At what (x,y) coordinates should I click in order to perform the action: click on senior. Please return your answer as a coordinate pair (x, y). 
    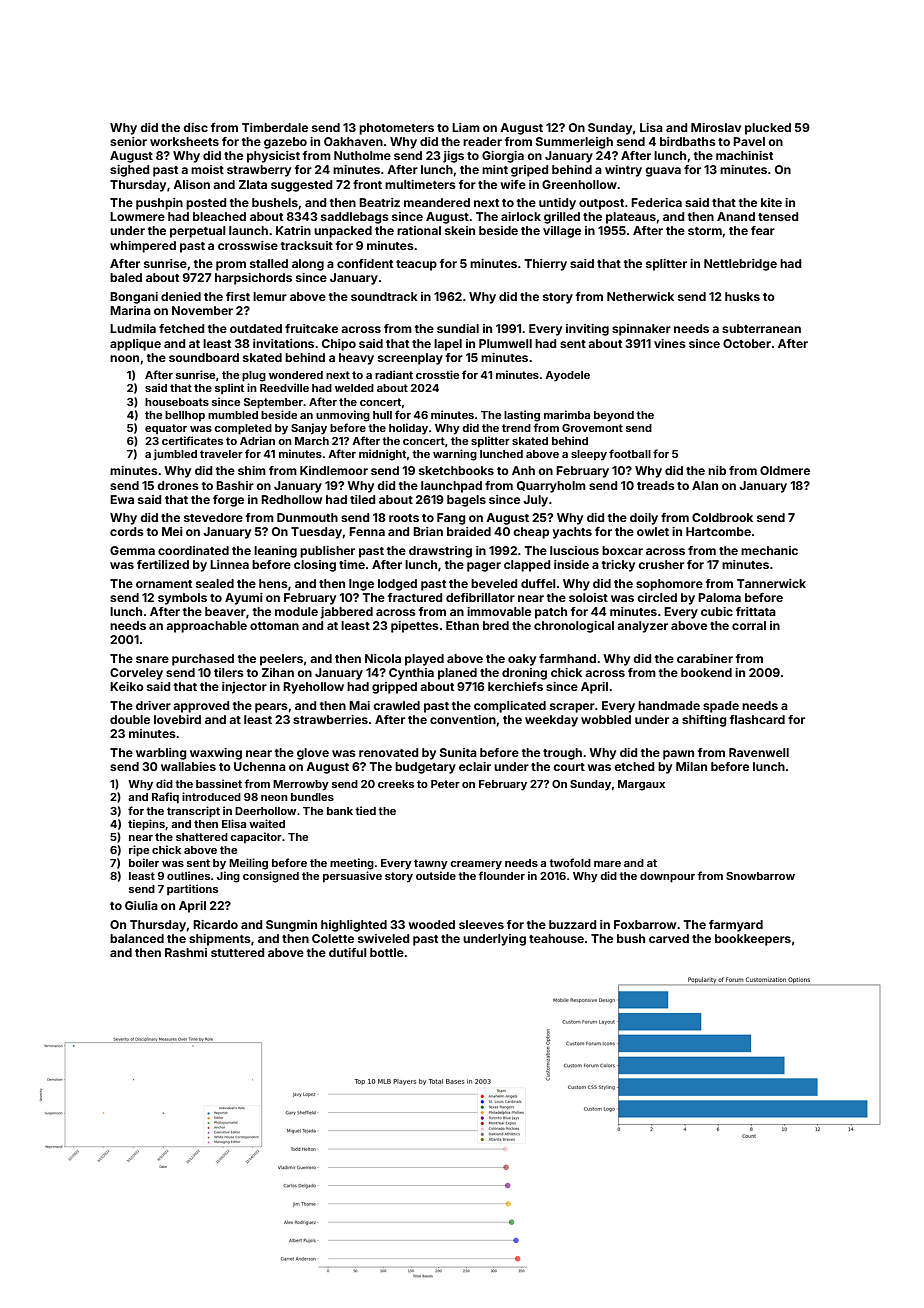
    Looking at the image, I should click on (128, 141).
